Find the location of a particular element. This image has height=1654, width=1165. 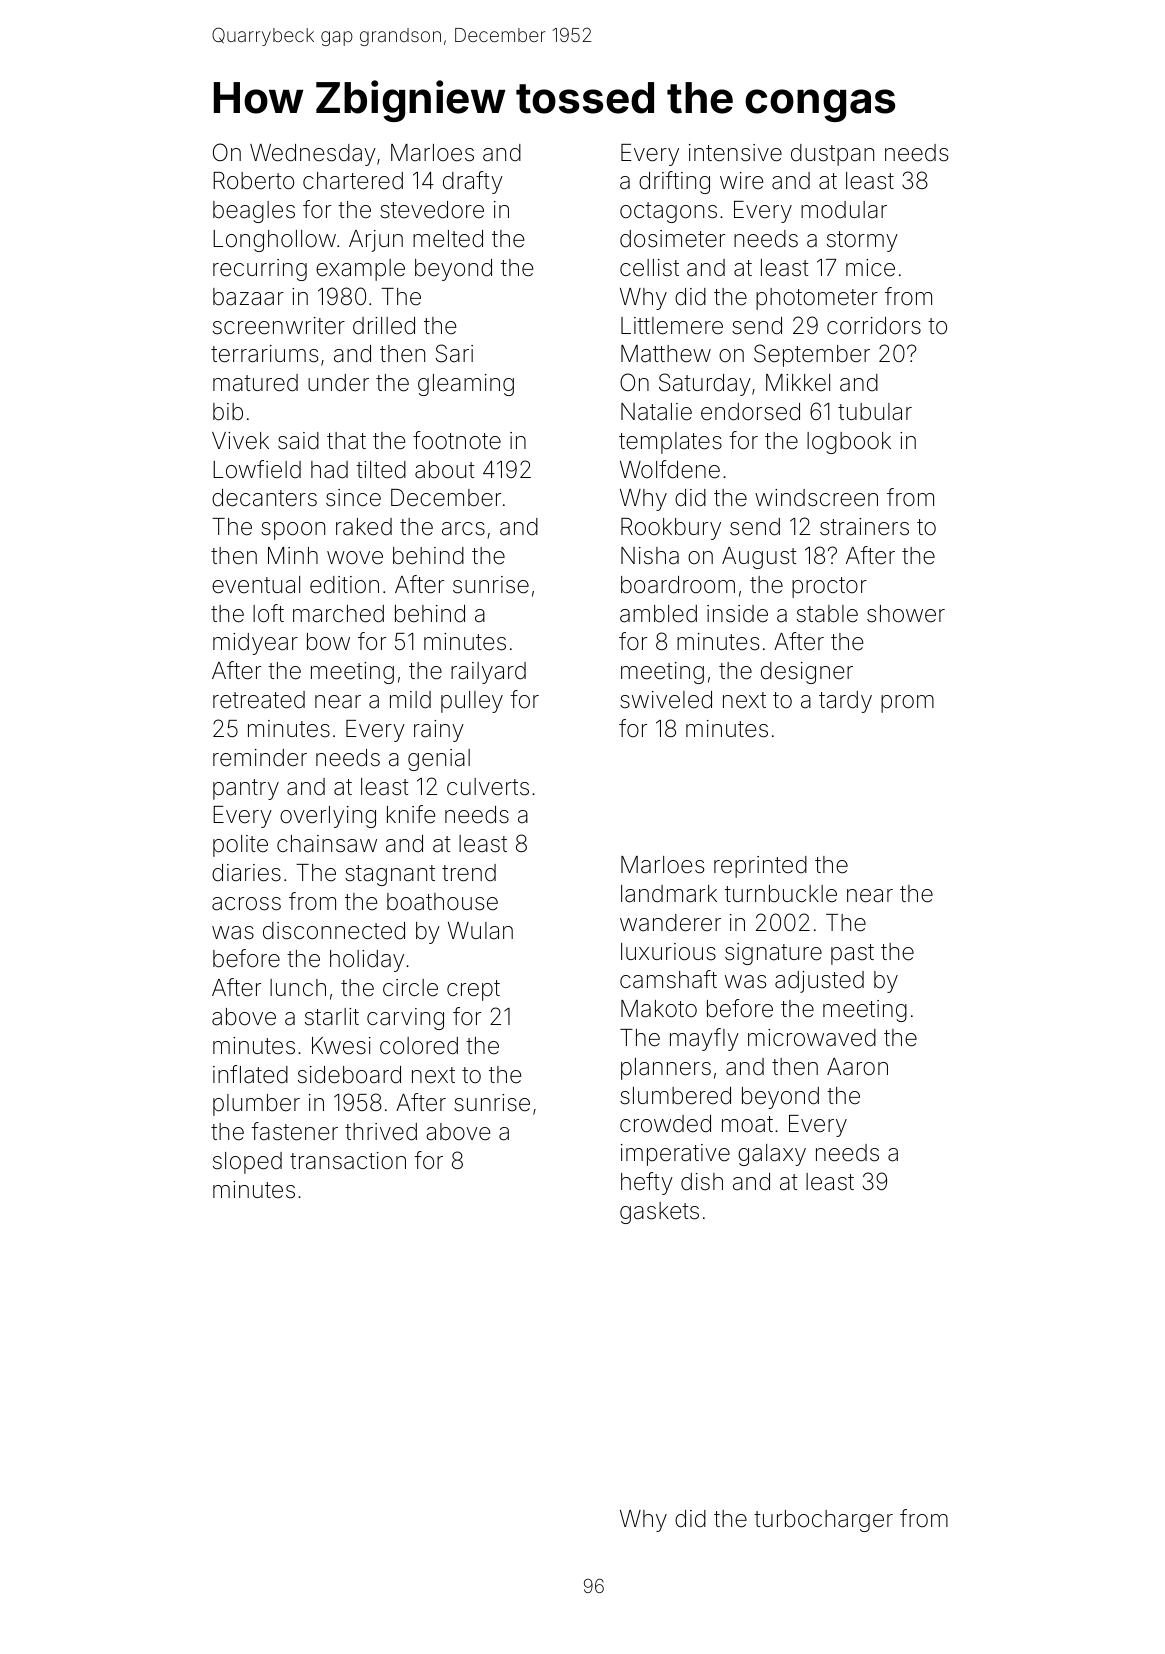

transaction is located at coordinates (348, 1161).
